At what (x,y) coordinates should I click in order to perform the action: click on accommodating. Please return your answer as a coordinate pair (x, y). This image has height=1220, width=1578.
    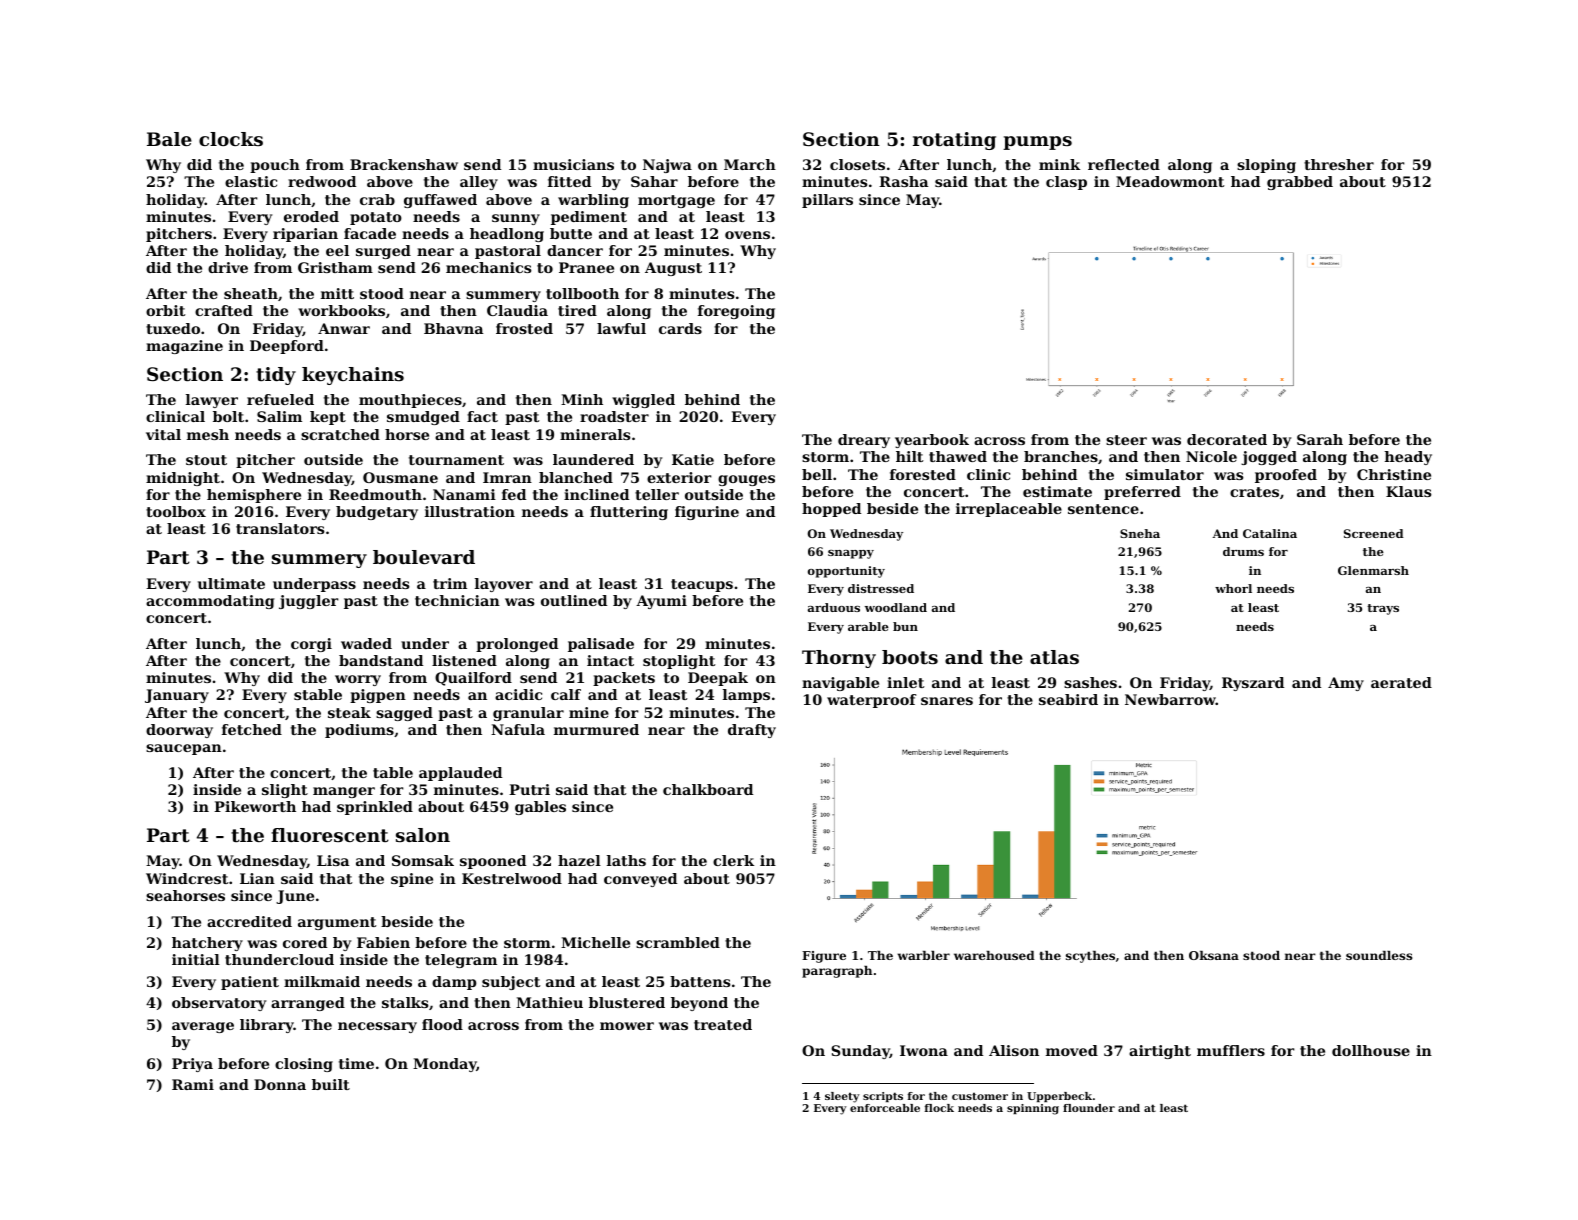
    Looking at the image, I should click on (210, 602).
